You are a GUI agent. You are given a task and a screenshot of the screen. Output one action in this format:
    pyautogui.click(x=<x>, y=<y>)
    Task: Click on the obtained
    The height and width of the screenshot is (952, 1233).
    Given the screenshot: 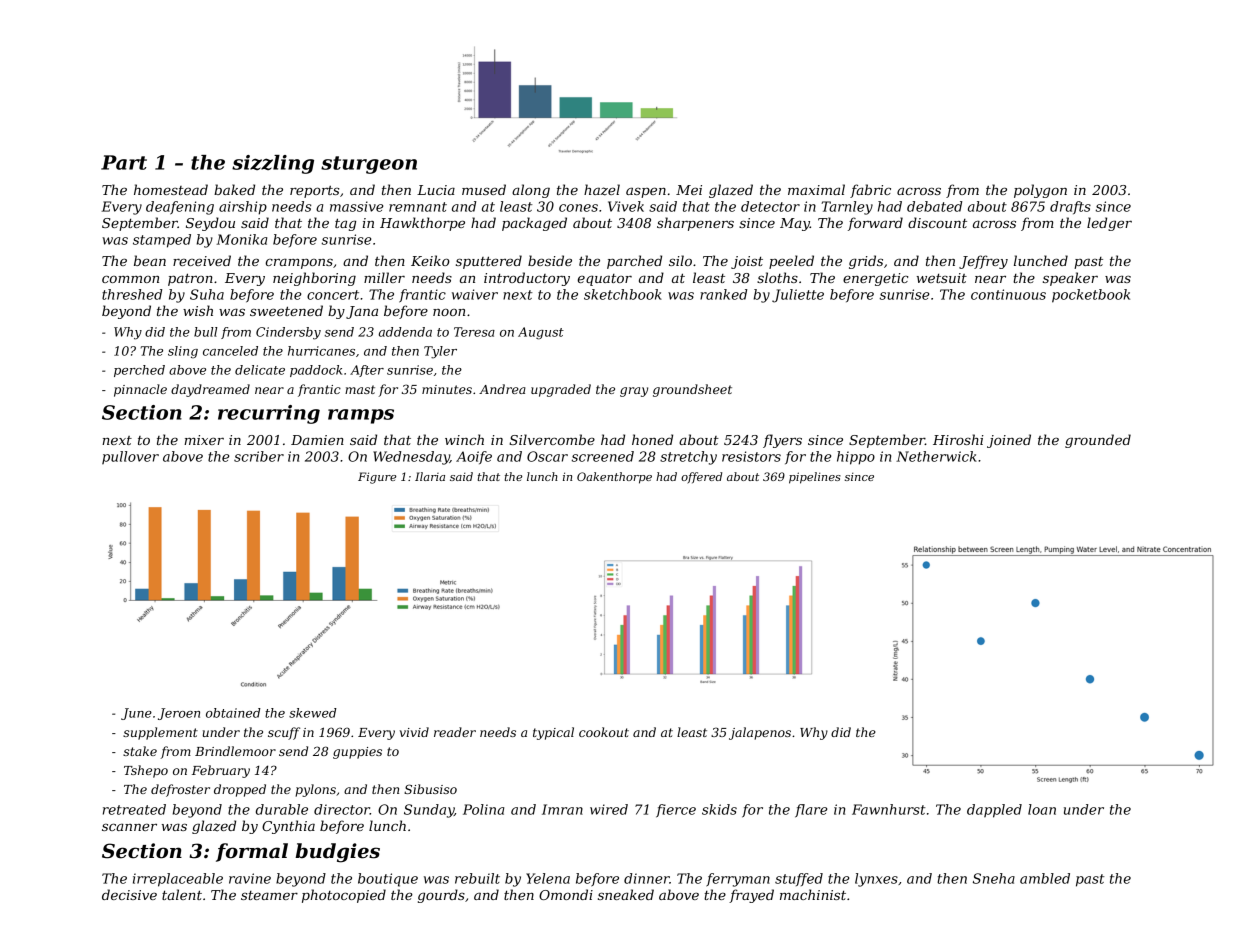 What is the action you would take?
    pyautogui.click(x=233, y=713)
